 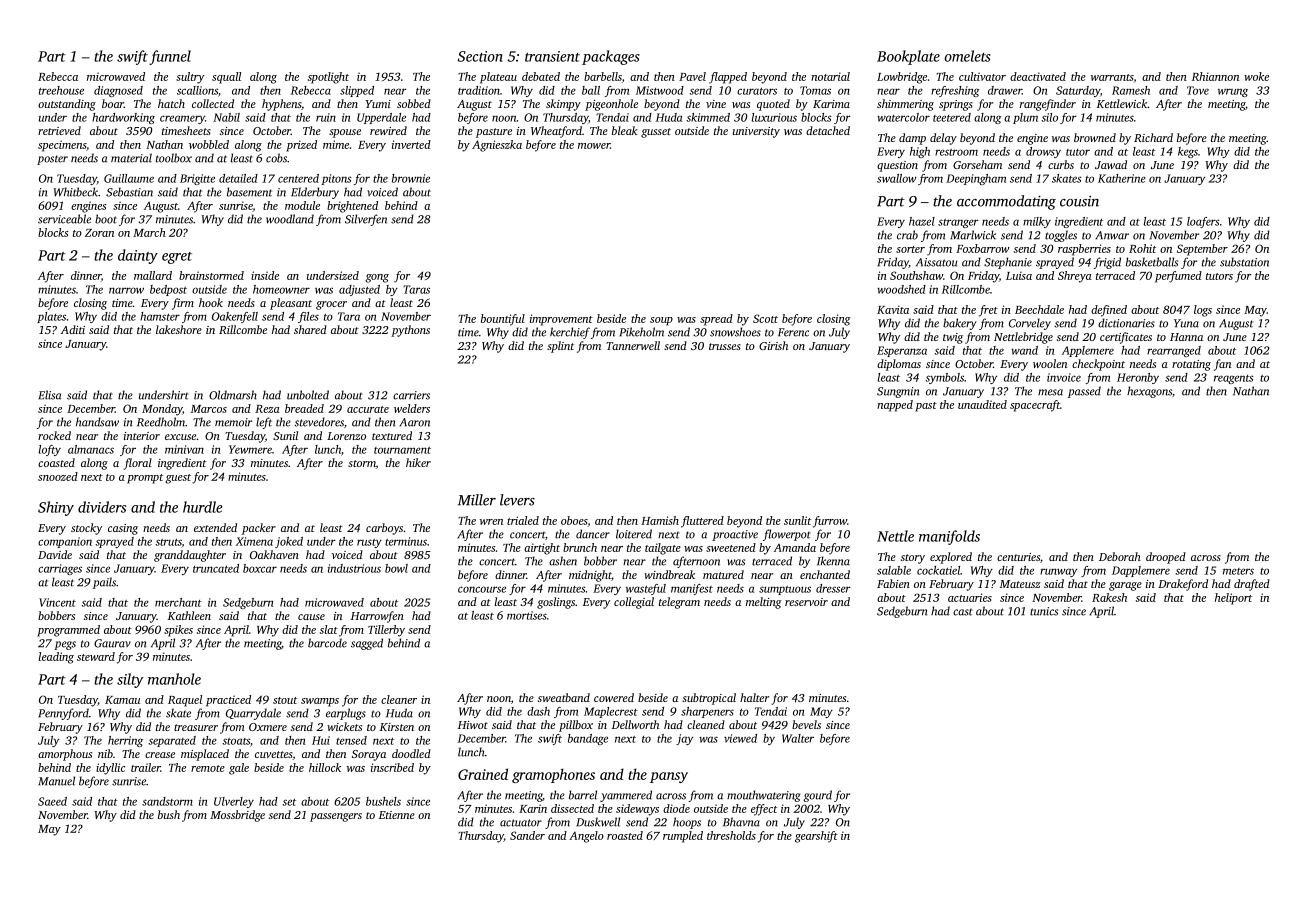 I want to click on Yewmere, so click(x=250, y=449).
